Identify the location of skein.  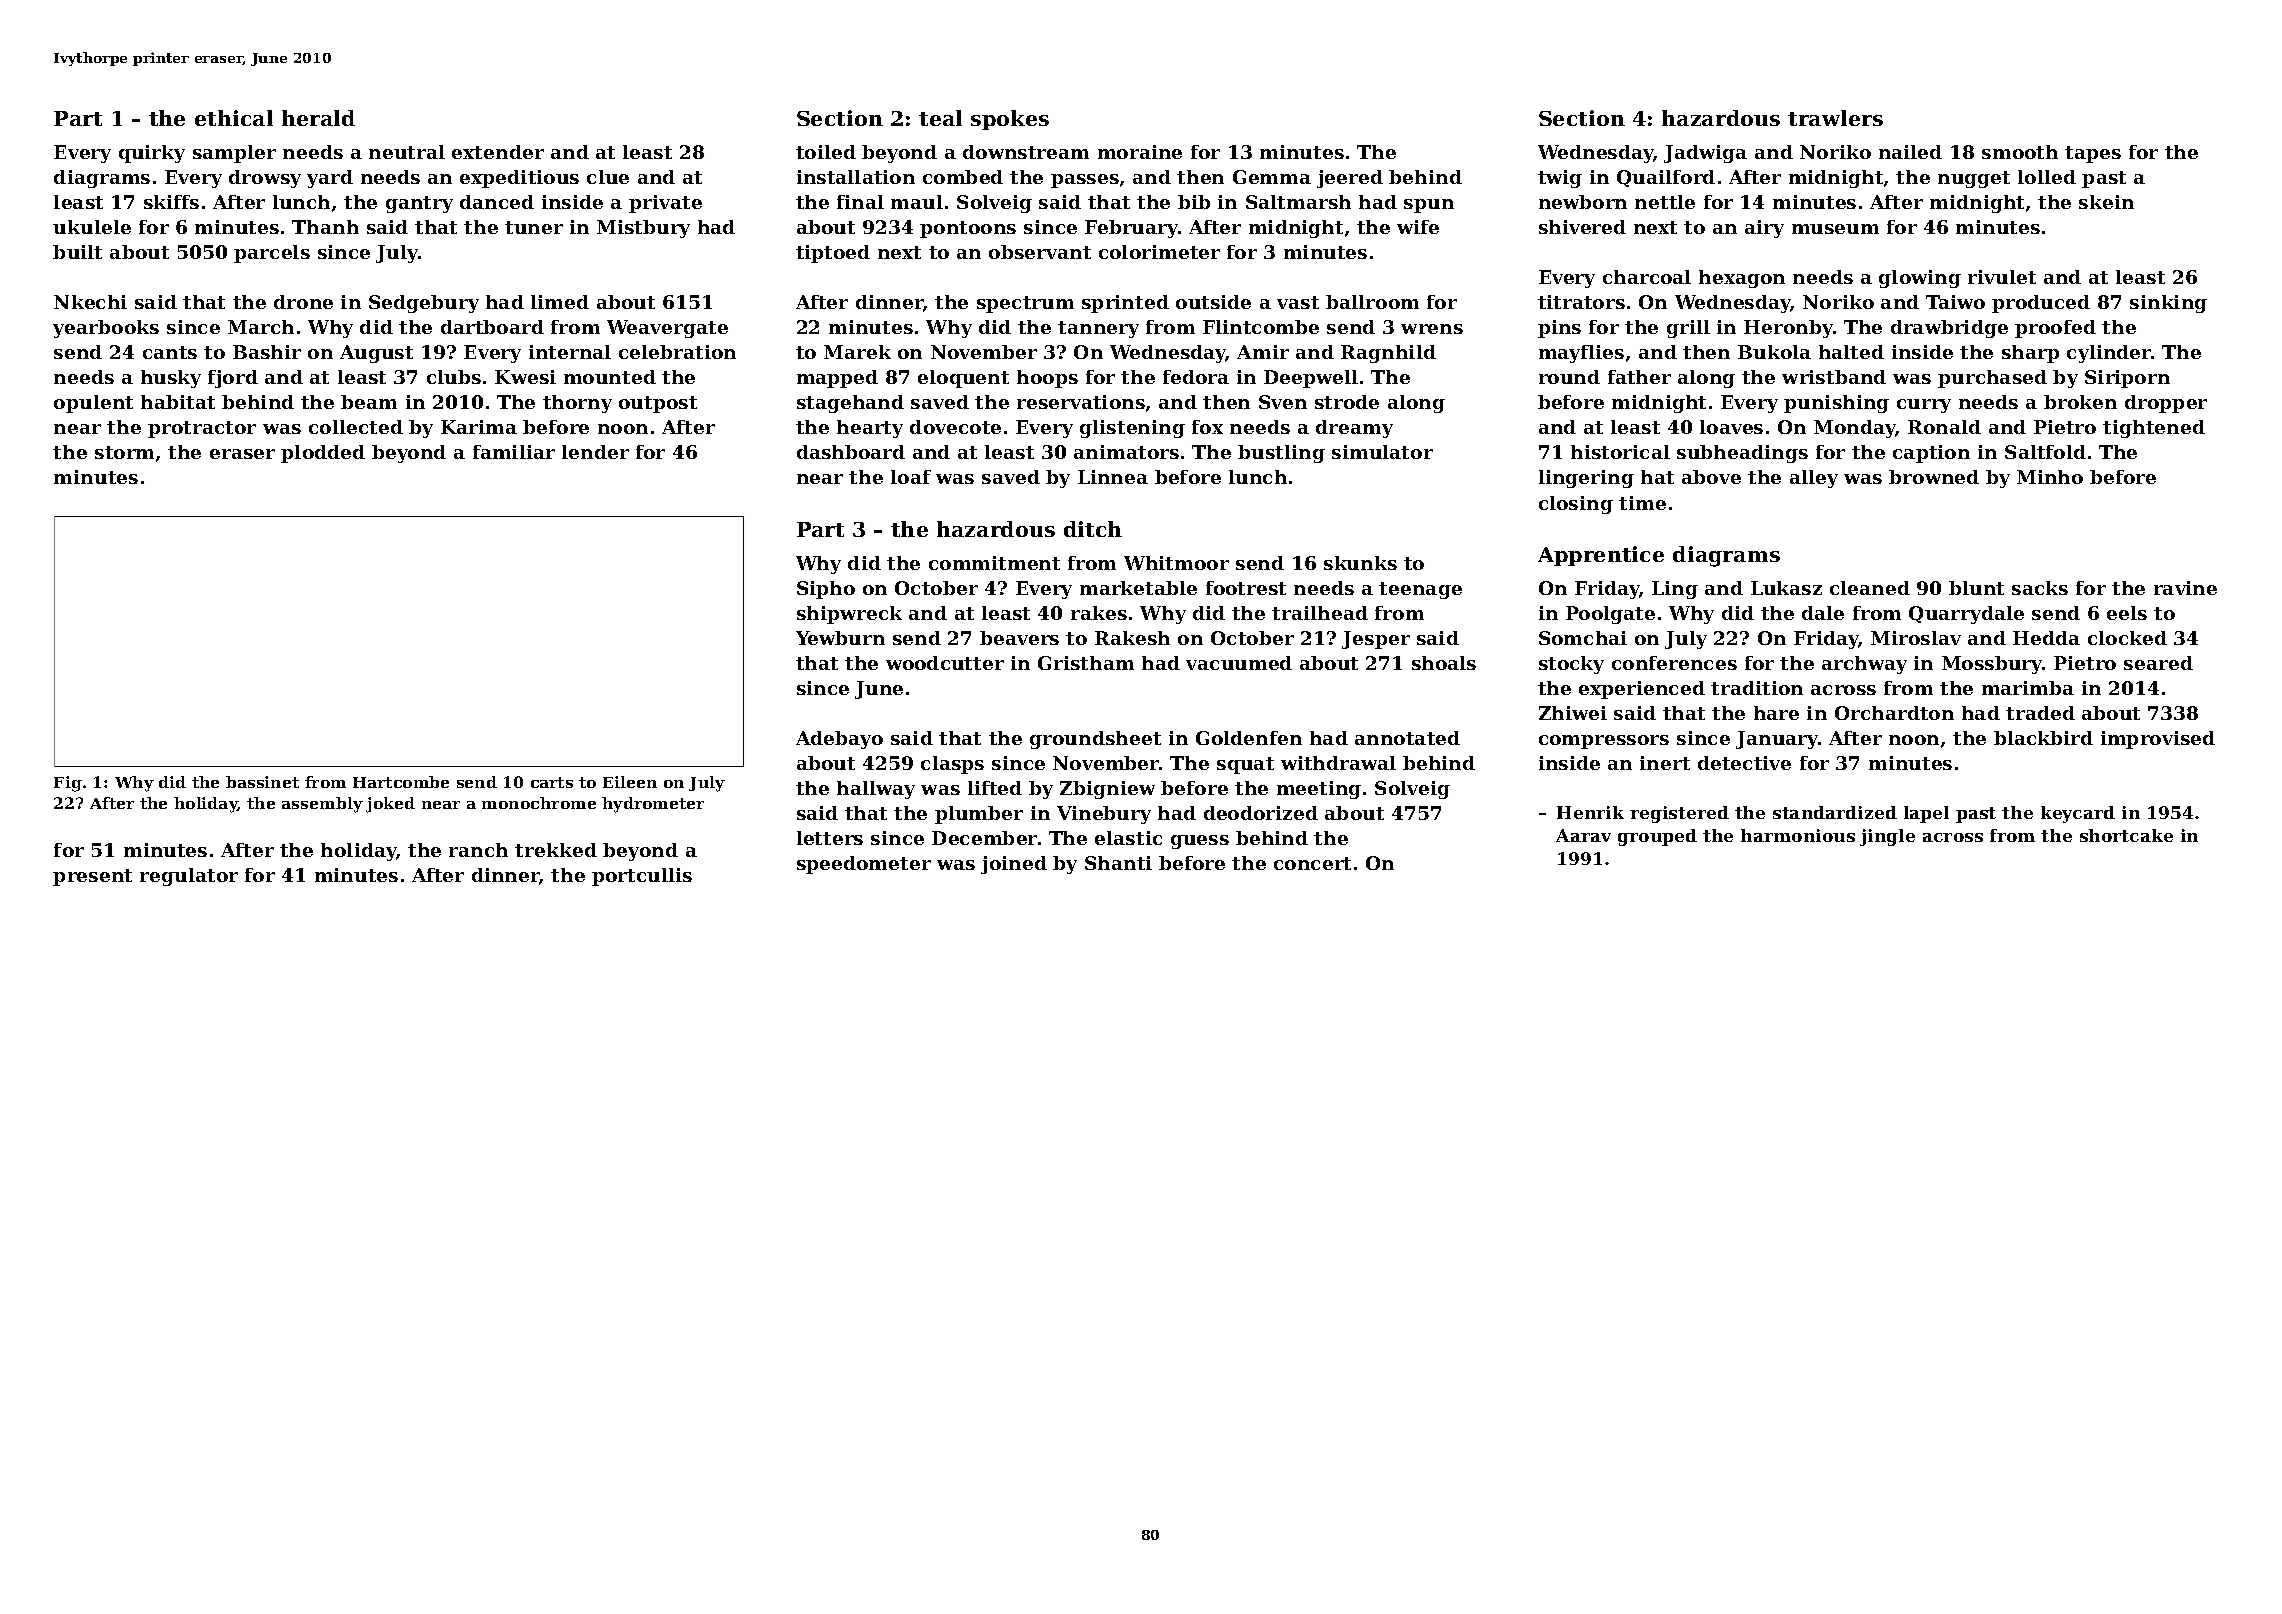
(2106, 202).
